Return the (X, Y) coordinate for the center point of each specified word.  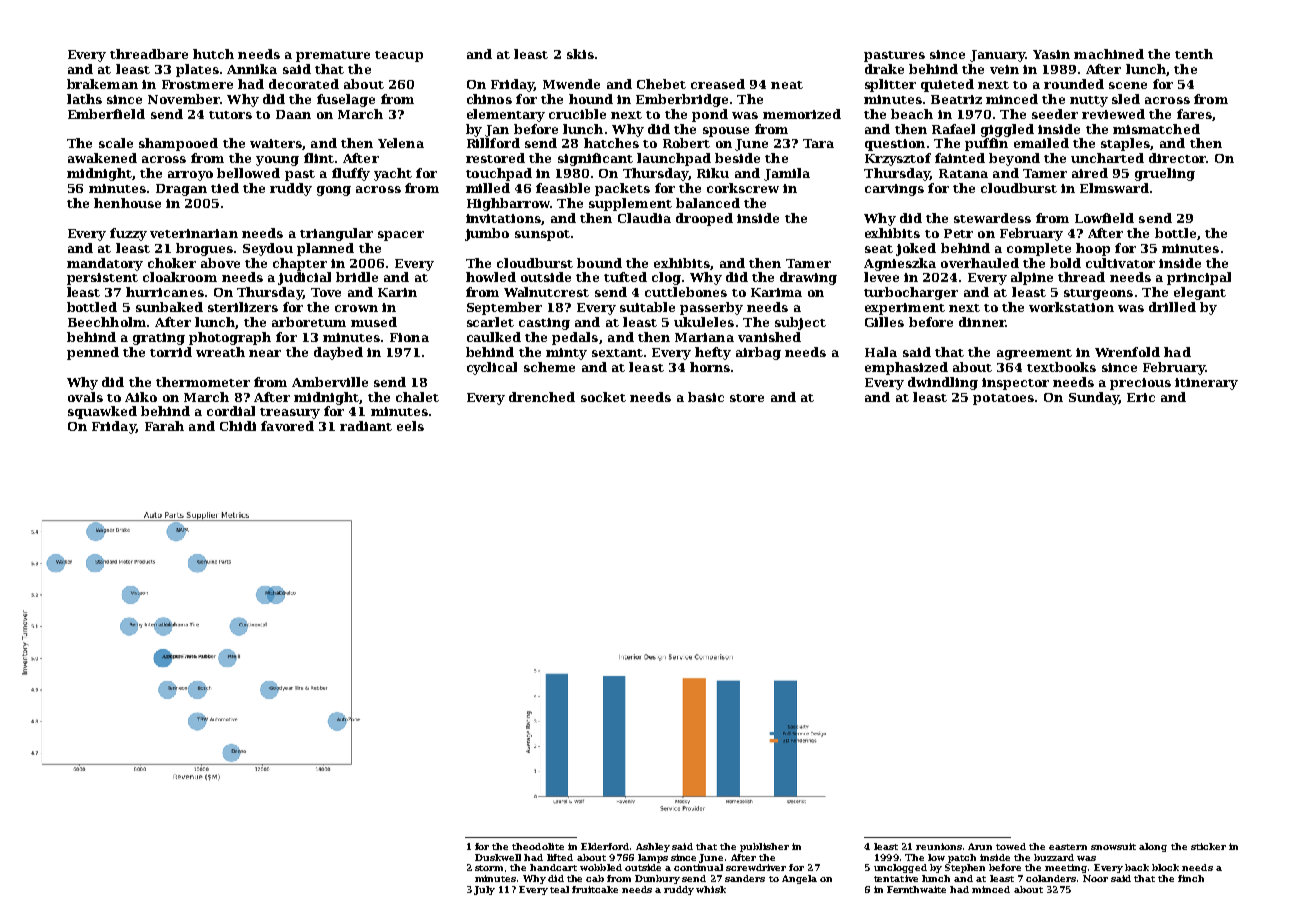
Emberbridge (682, 100)
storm (489, 868)
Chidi (238, 426)
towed (1011, 846)
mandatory (105, 264)
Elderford (605, 846)
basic (706, 397)
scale (116, 143)
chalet (417, 397)
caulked (494, 337)
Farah (164, 426)
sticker (1208, 846)
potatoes (1003, 399)
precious (1140, 384)
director (1177, 158)
